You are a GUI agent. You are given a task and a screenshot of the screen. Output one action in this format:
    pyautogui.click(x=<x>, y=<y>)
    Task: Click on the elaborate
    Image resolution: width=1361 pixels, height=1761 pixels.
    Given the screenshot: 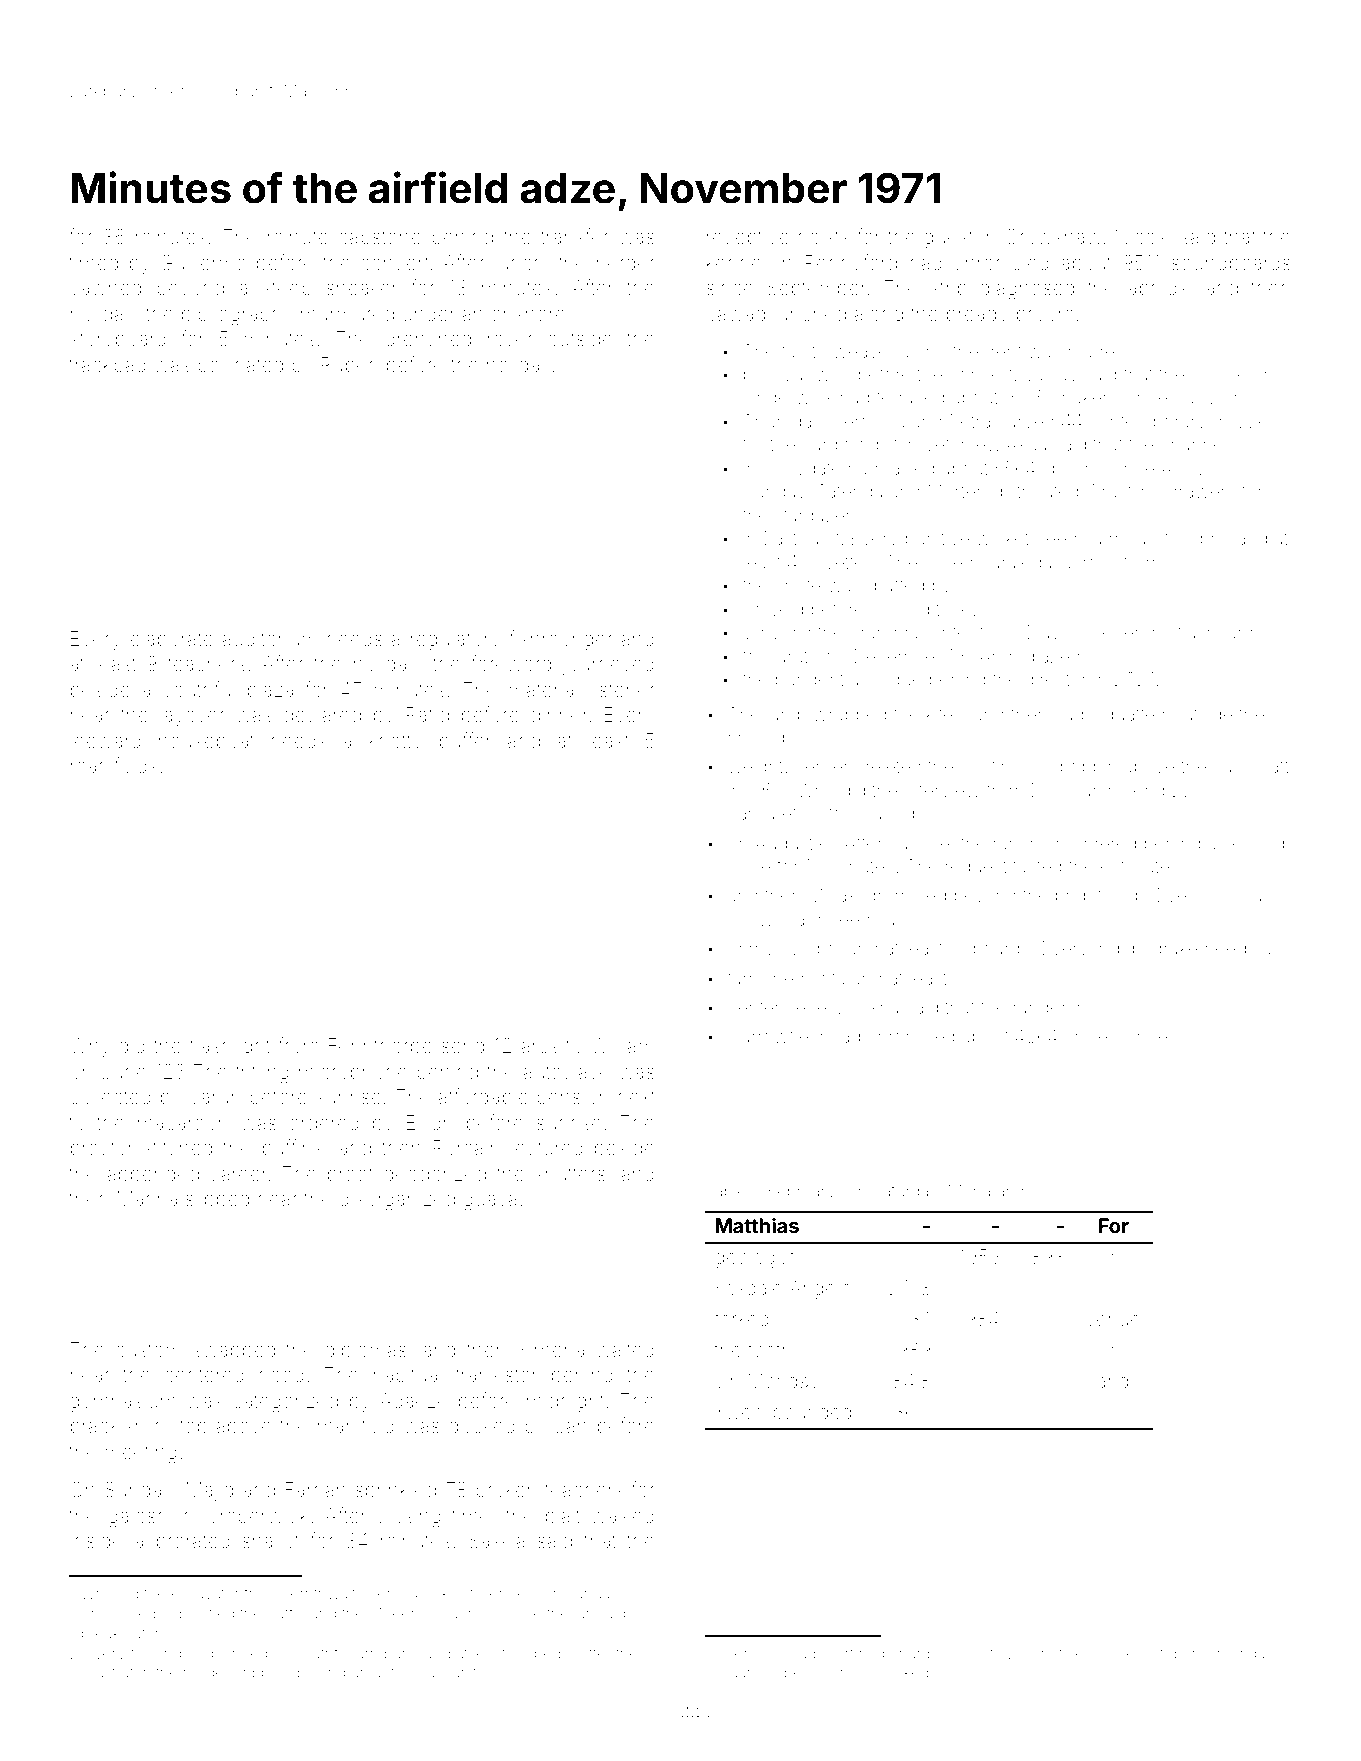 What is the action you would take?
    pyautogui.click(x=171, y=638)
